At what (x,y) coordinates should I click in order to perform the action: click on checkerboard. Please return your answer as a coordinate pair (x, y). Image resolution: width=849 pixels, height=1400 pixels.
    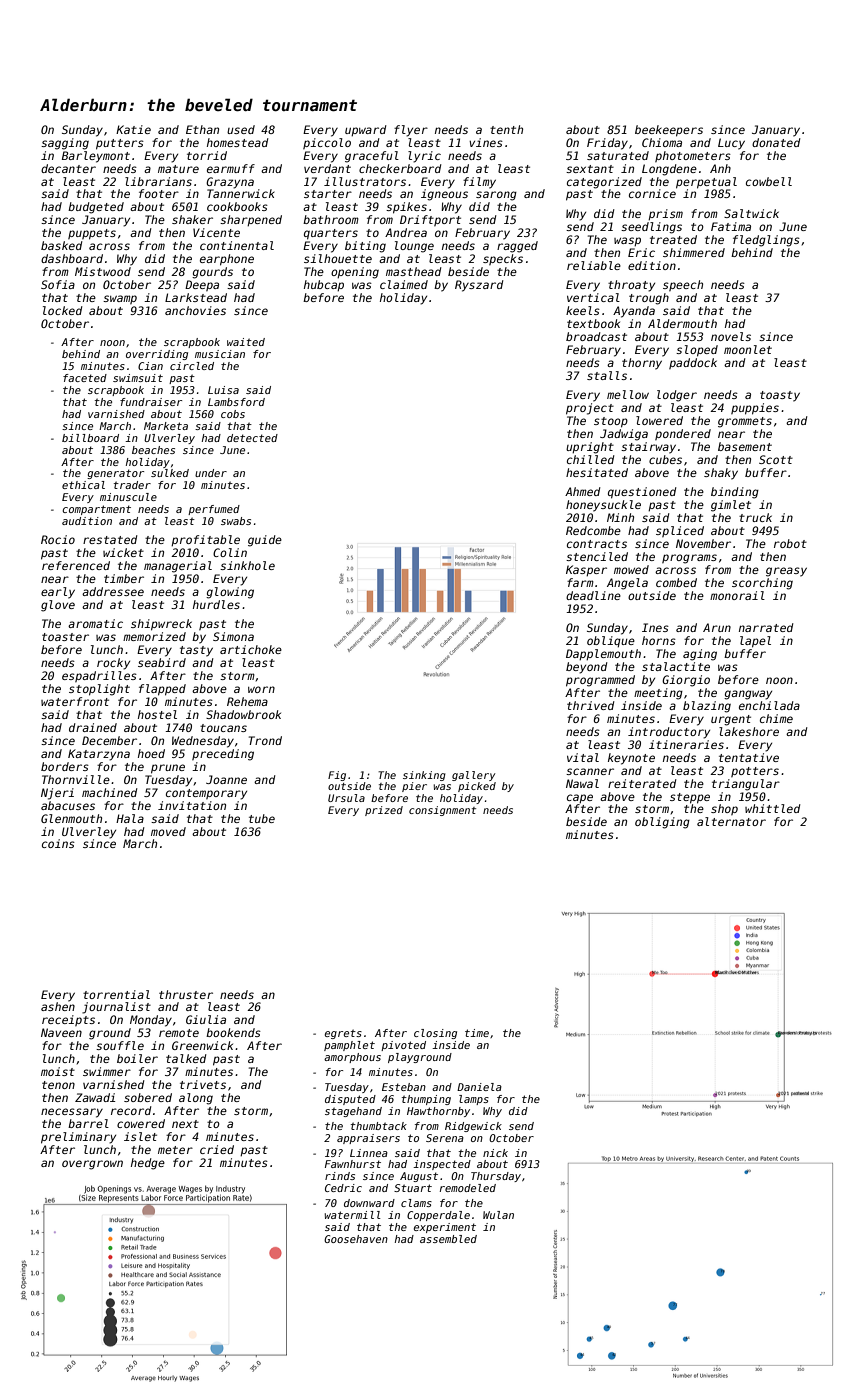
    Looking at the image, I should click on (400, 168).
